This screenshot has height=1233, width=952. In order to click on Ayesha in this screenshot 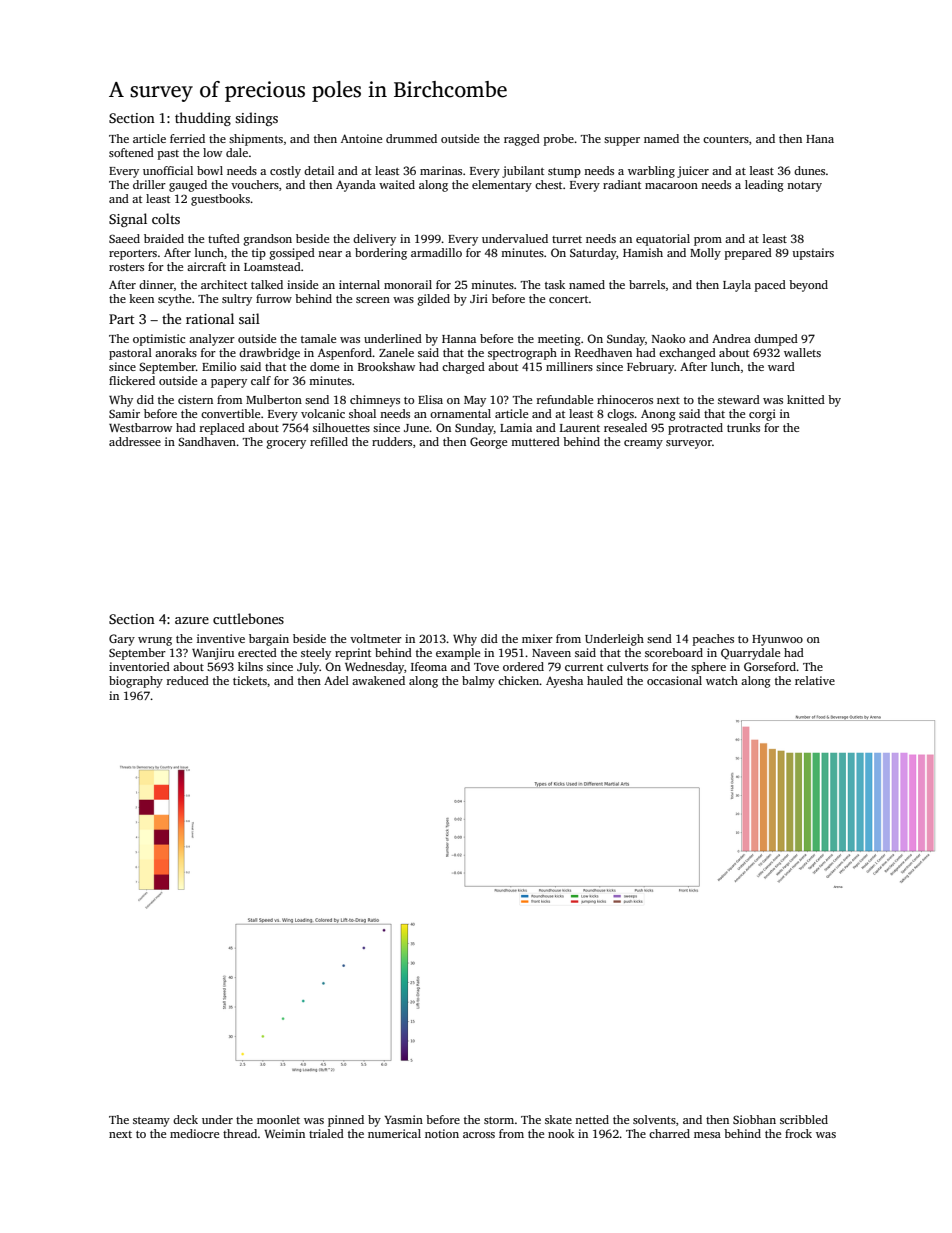, I will do `click(564, 682)`.
